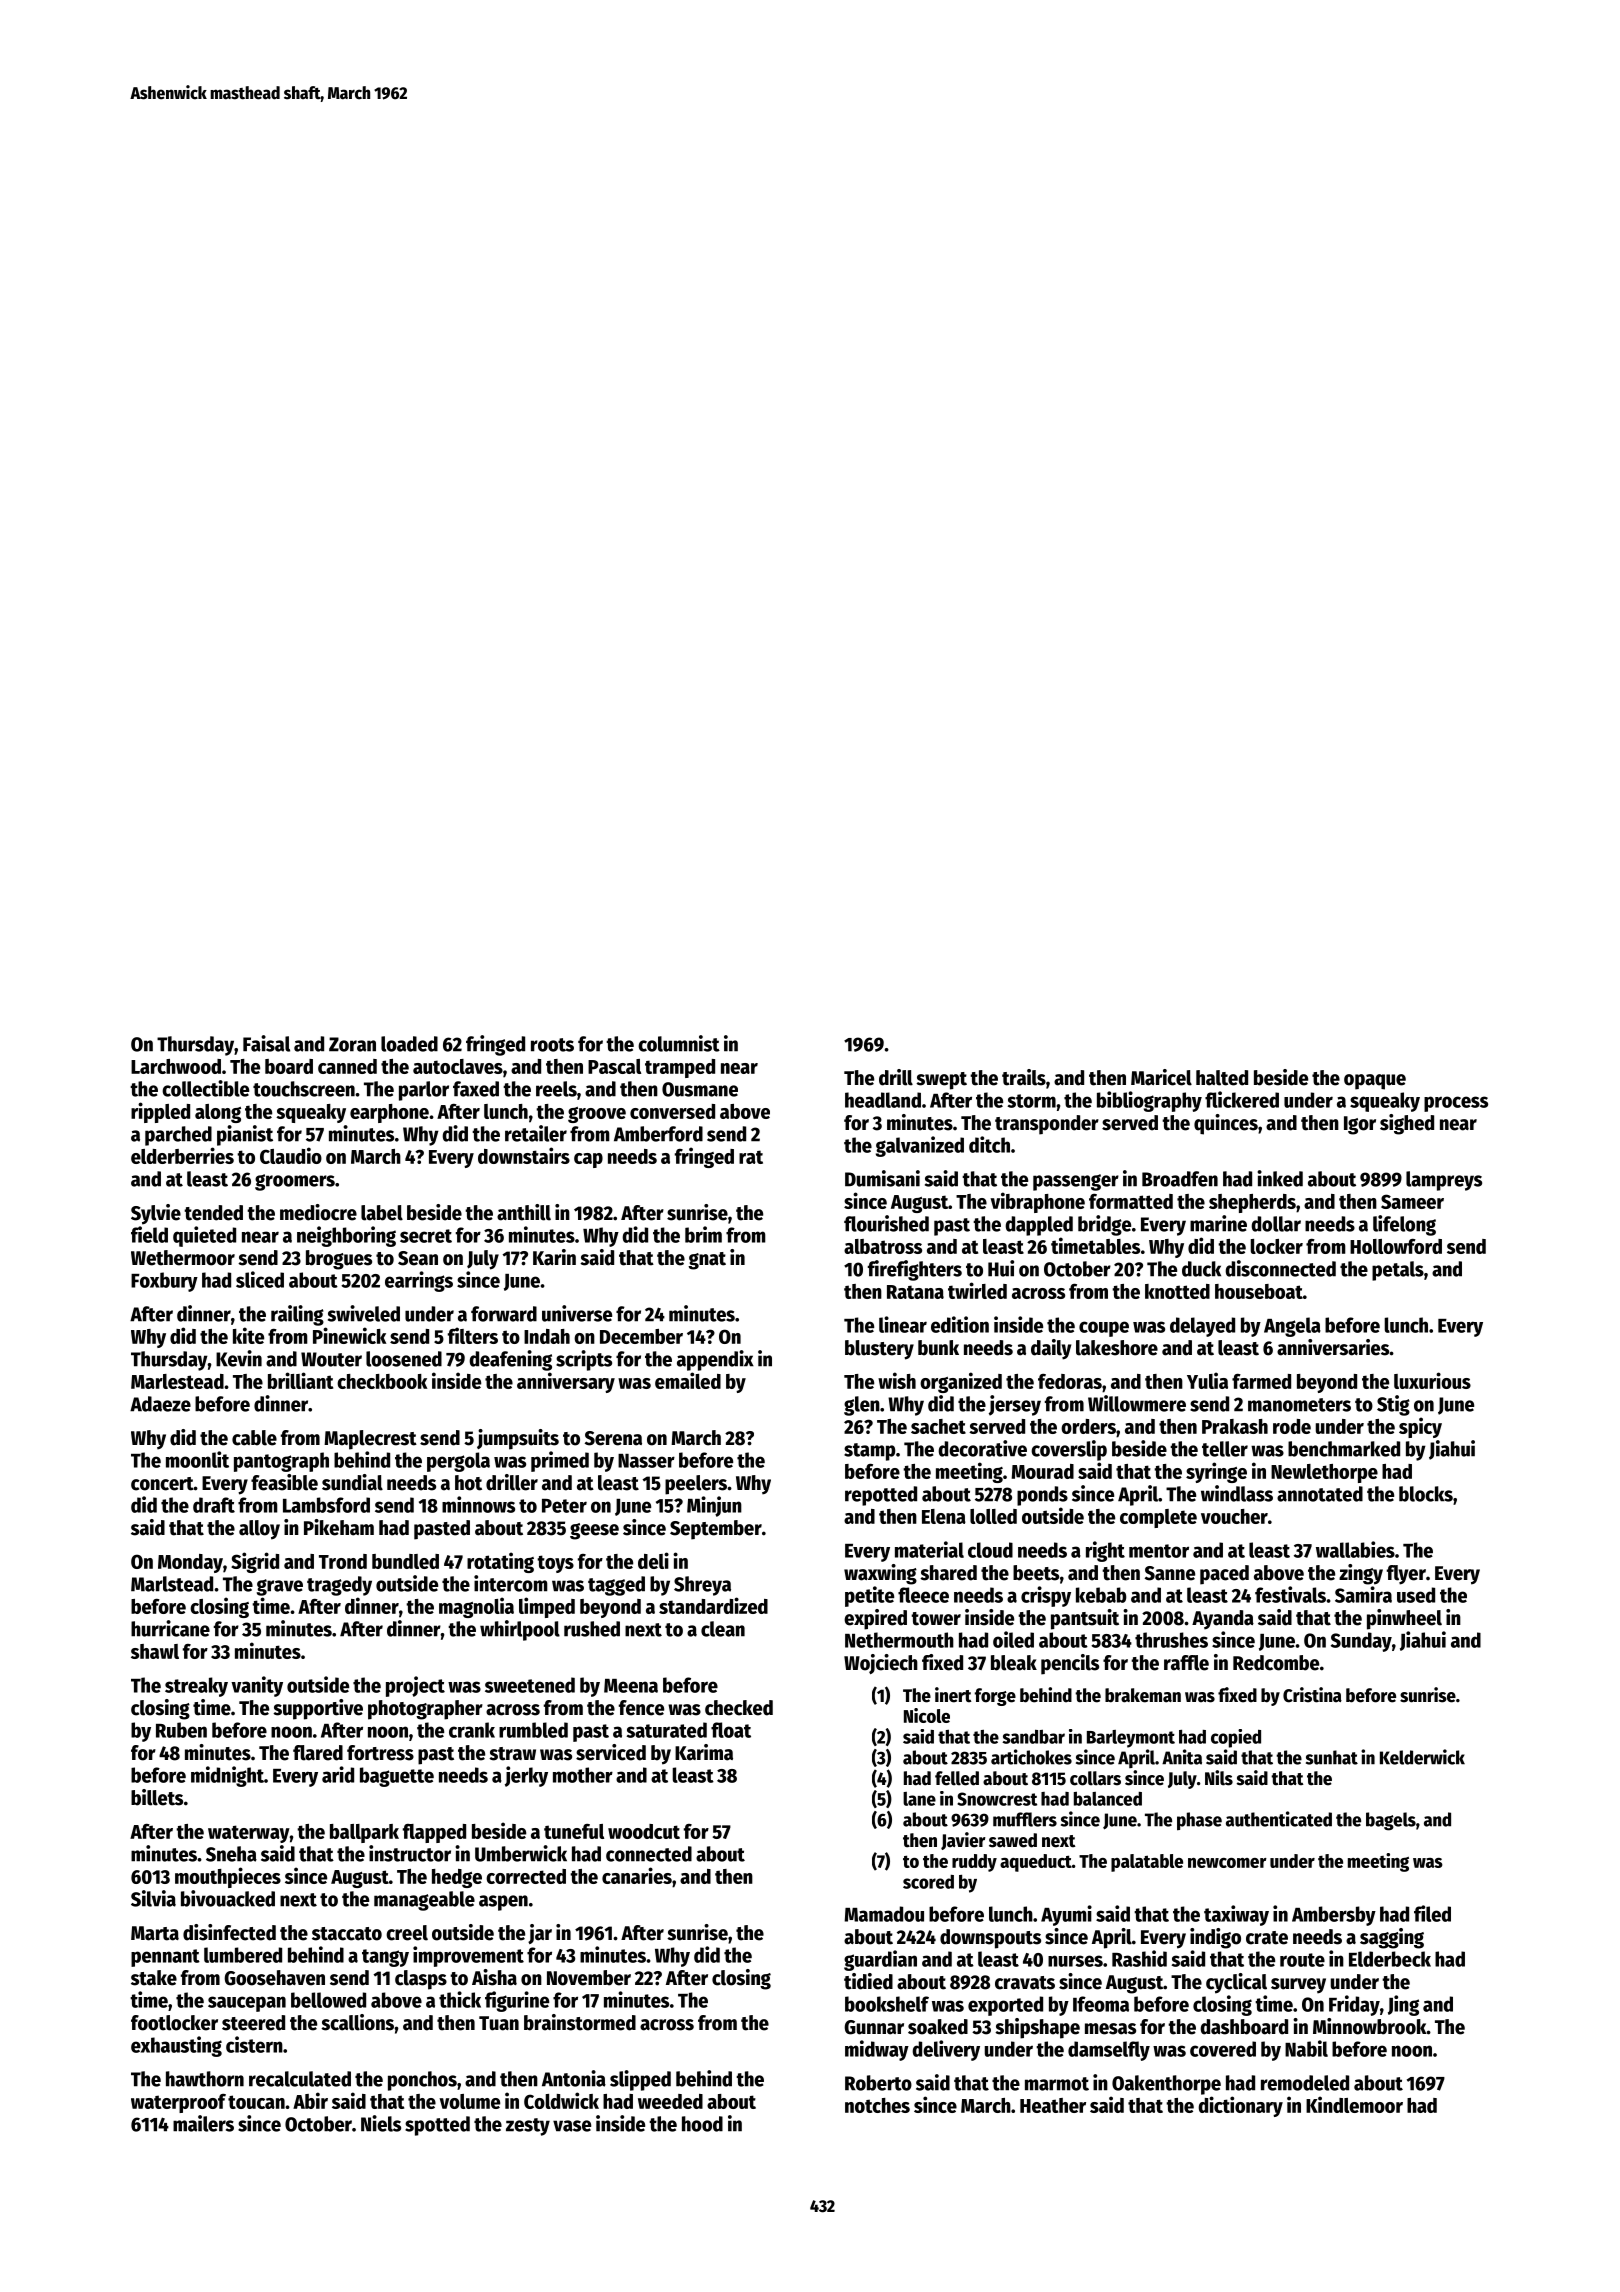 The width and height of the screenshot is (1620, 2292). I want to click on Maricel, so click(1161, 1077).
